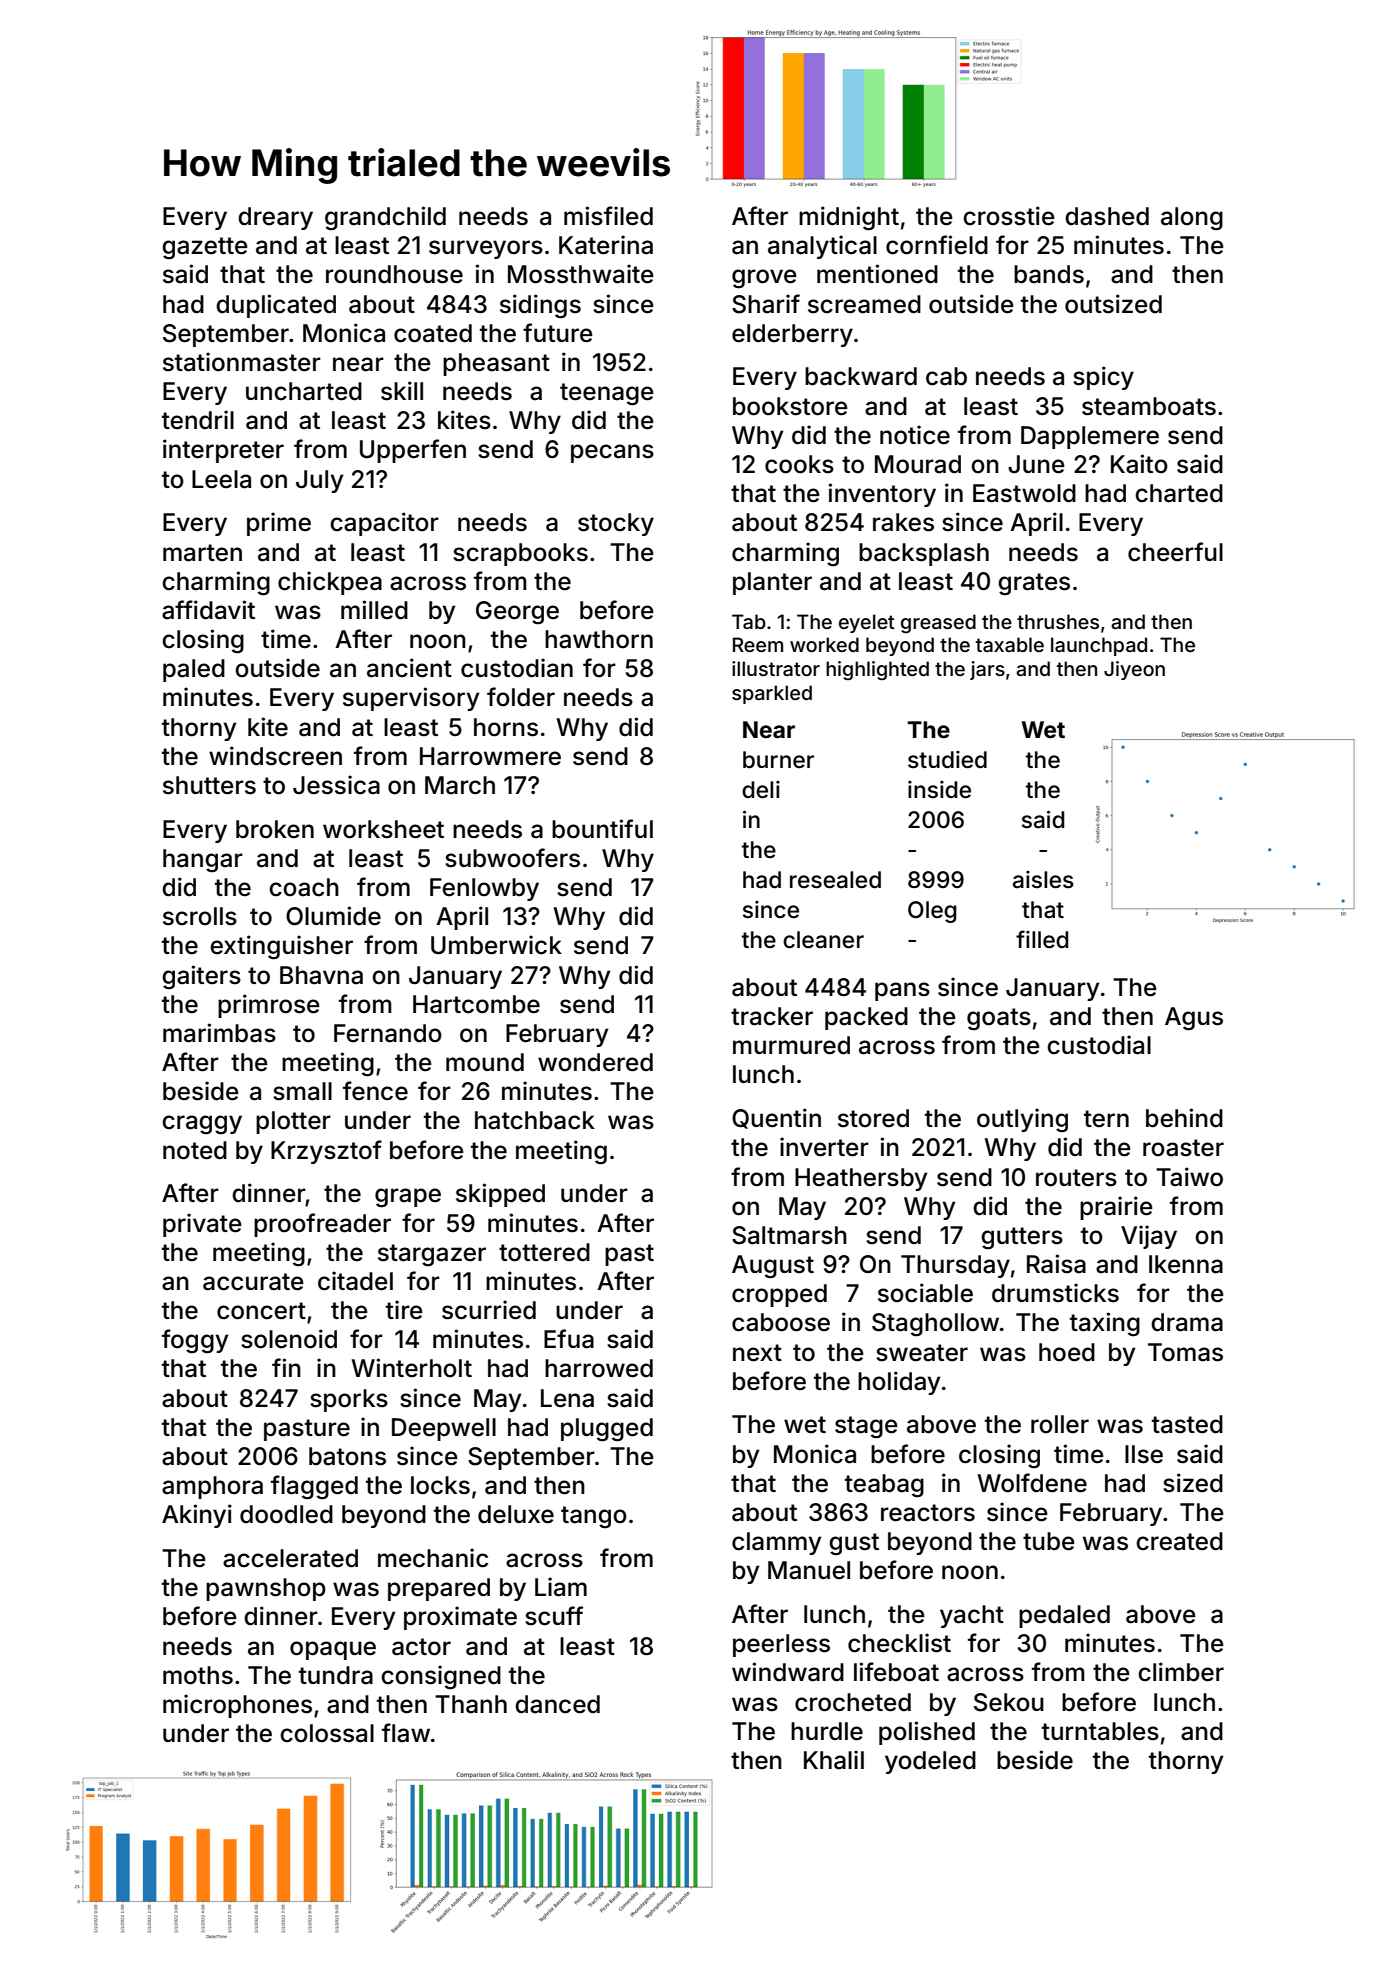  I want to click on dreary, so click(275, 218).
